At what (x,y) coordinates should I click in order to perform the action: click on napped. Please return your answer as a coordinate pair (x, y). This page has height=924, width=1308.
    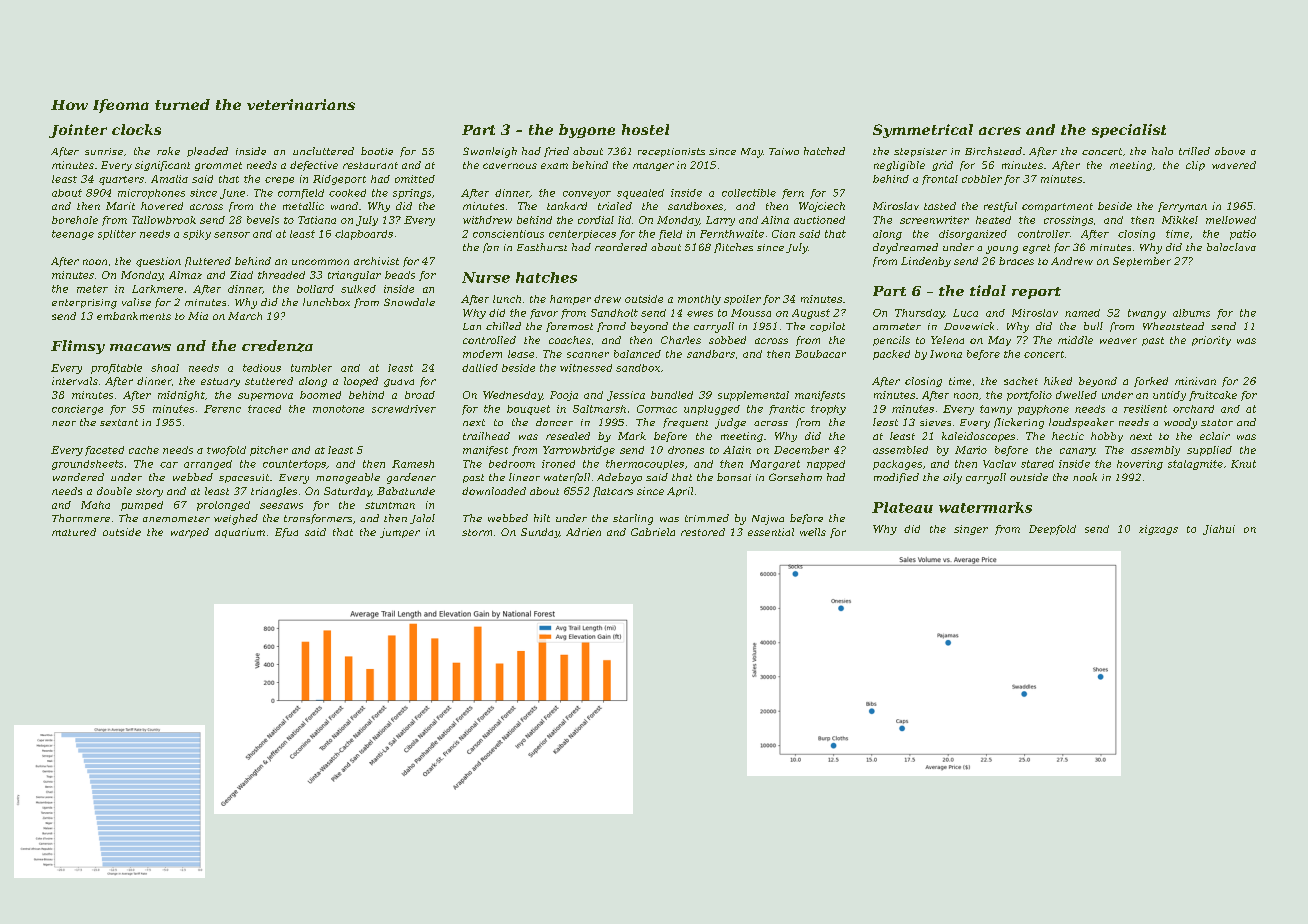
    Looking at the image, I should click on (826, 465).
